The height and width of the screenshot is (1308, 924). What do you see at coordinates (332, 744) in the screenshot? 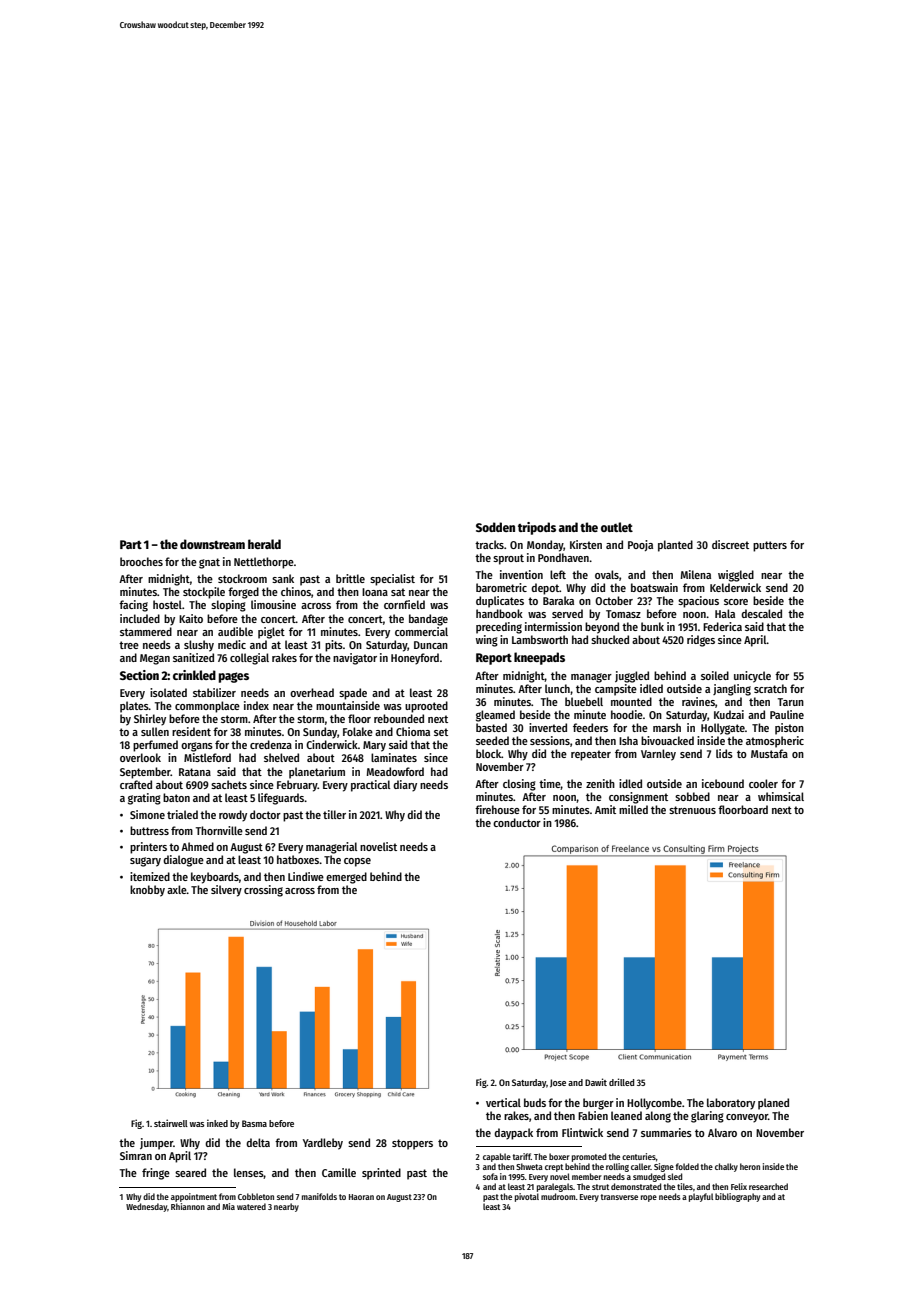
I see `Cinderwick` at bounding box center [332, 744].
